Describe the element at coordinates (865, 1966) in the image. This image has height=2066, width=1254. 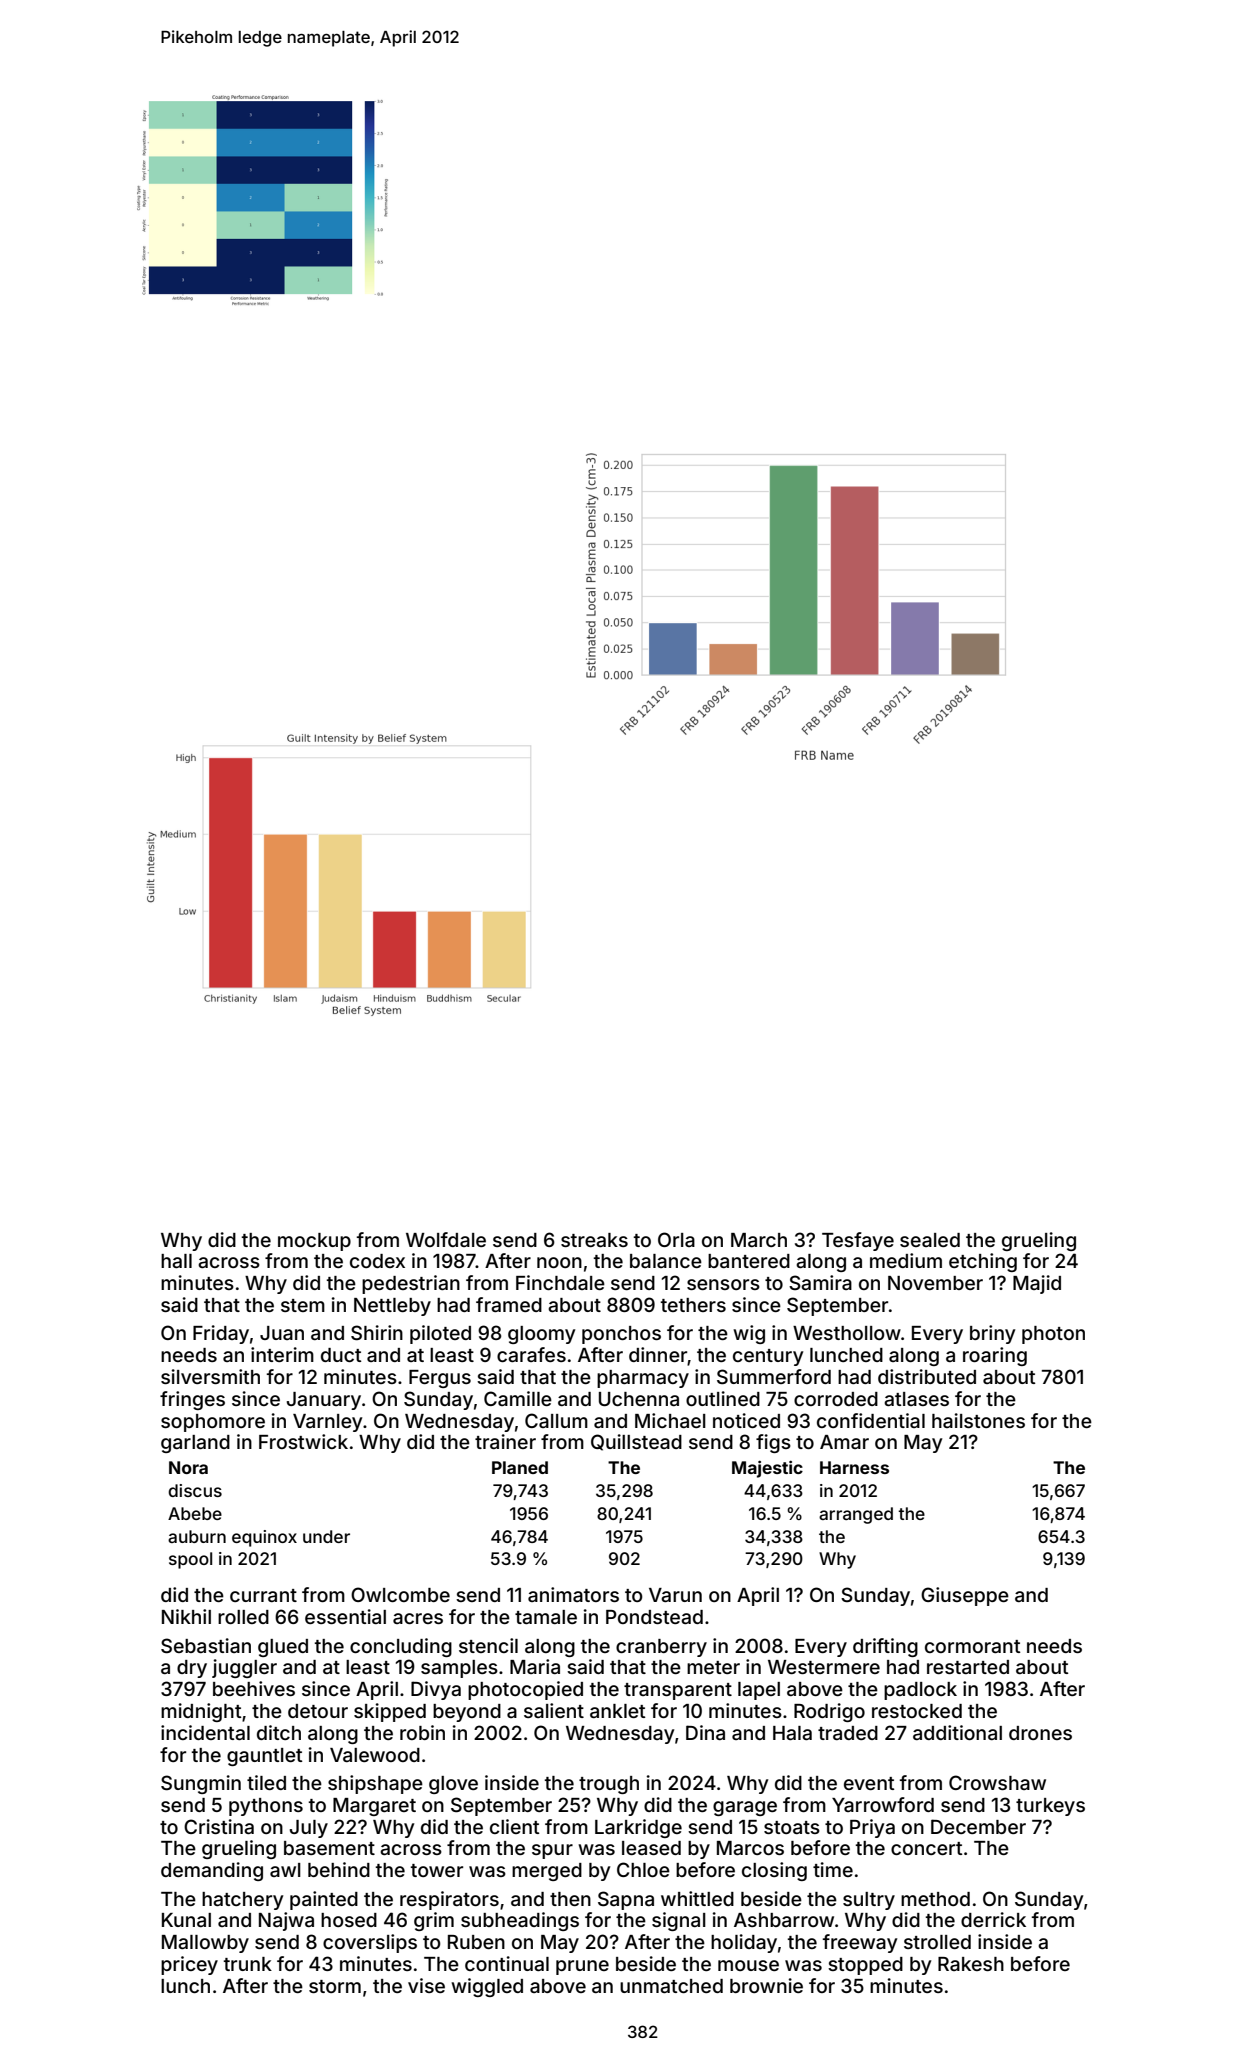
I see `stopped` at that location.
